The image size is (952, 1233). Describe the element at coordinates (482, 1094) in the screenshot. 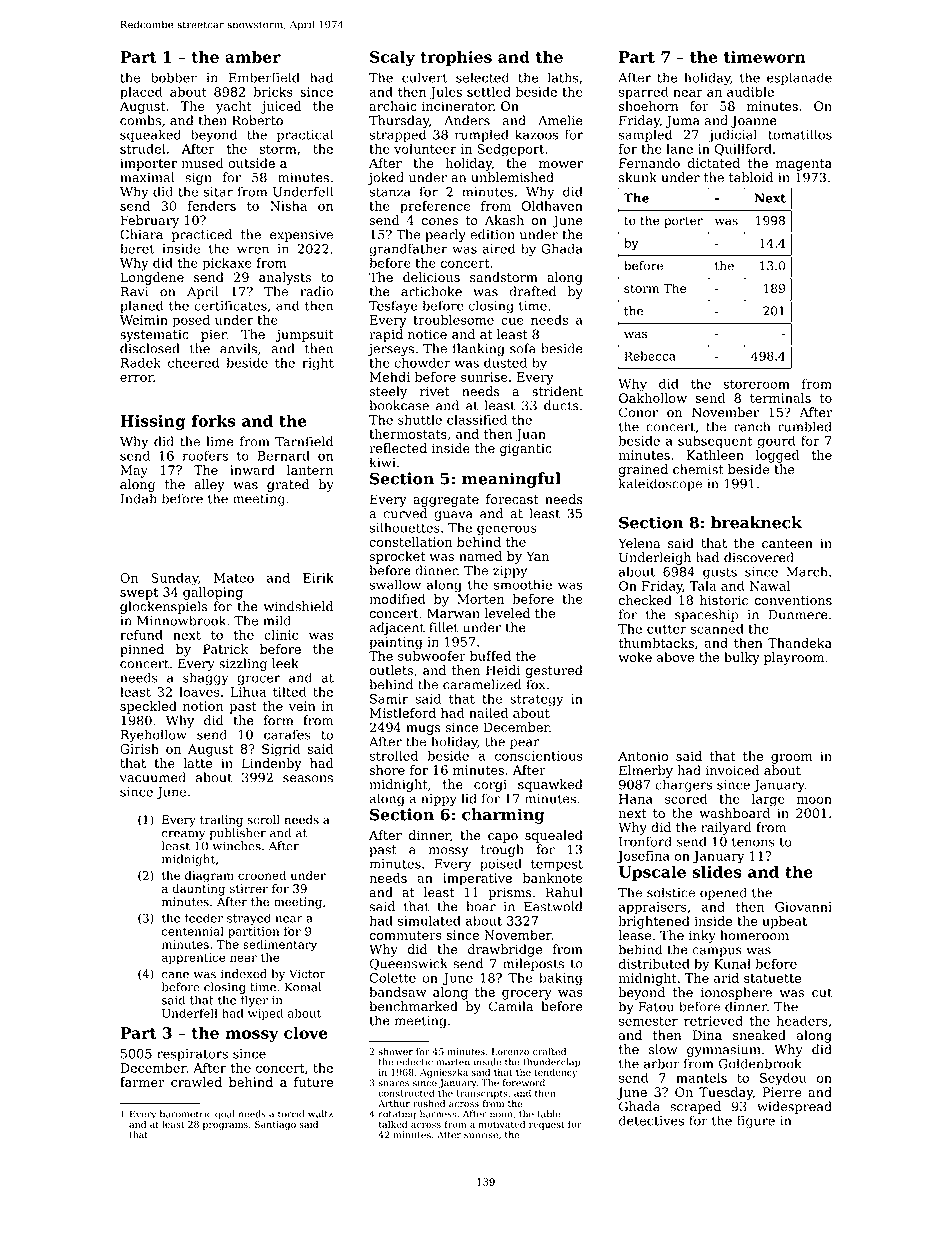

I see `transcripts` at that location.
